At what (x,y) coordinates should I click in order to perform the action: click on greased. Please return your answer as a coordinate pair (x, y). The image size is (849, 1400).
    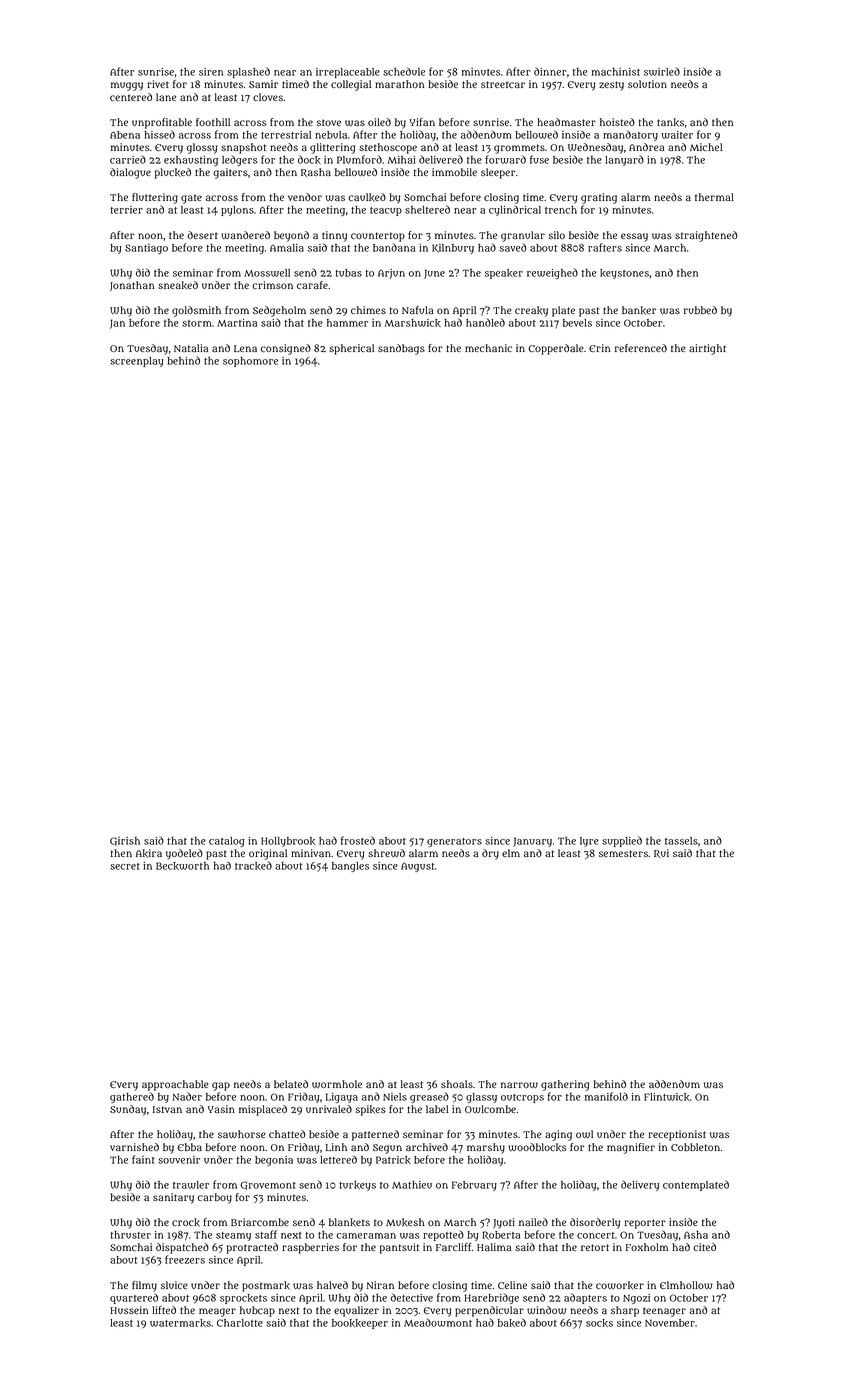
    Looking at the image, I should click on (429, 1097).
